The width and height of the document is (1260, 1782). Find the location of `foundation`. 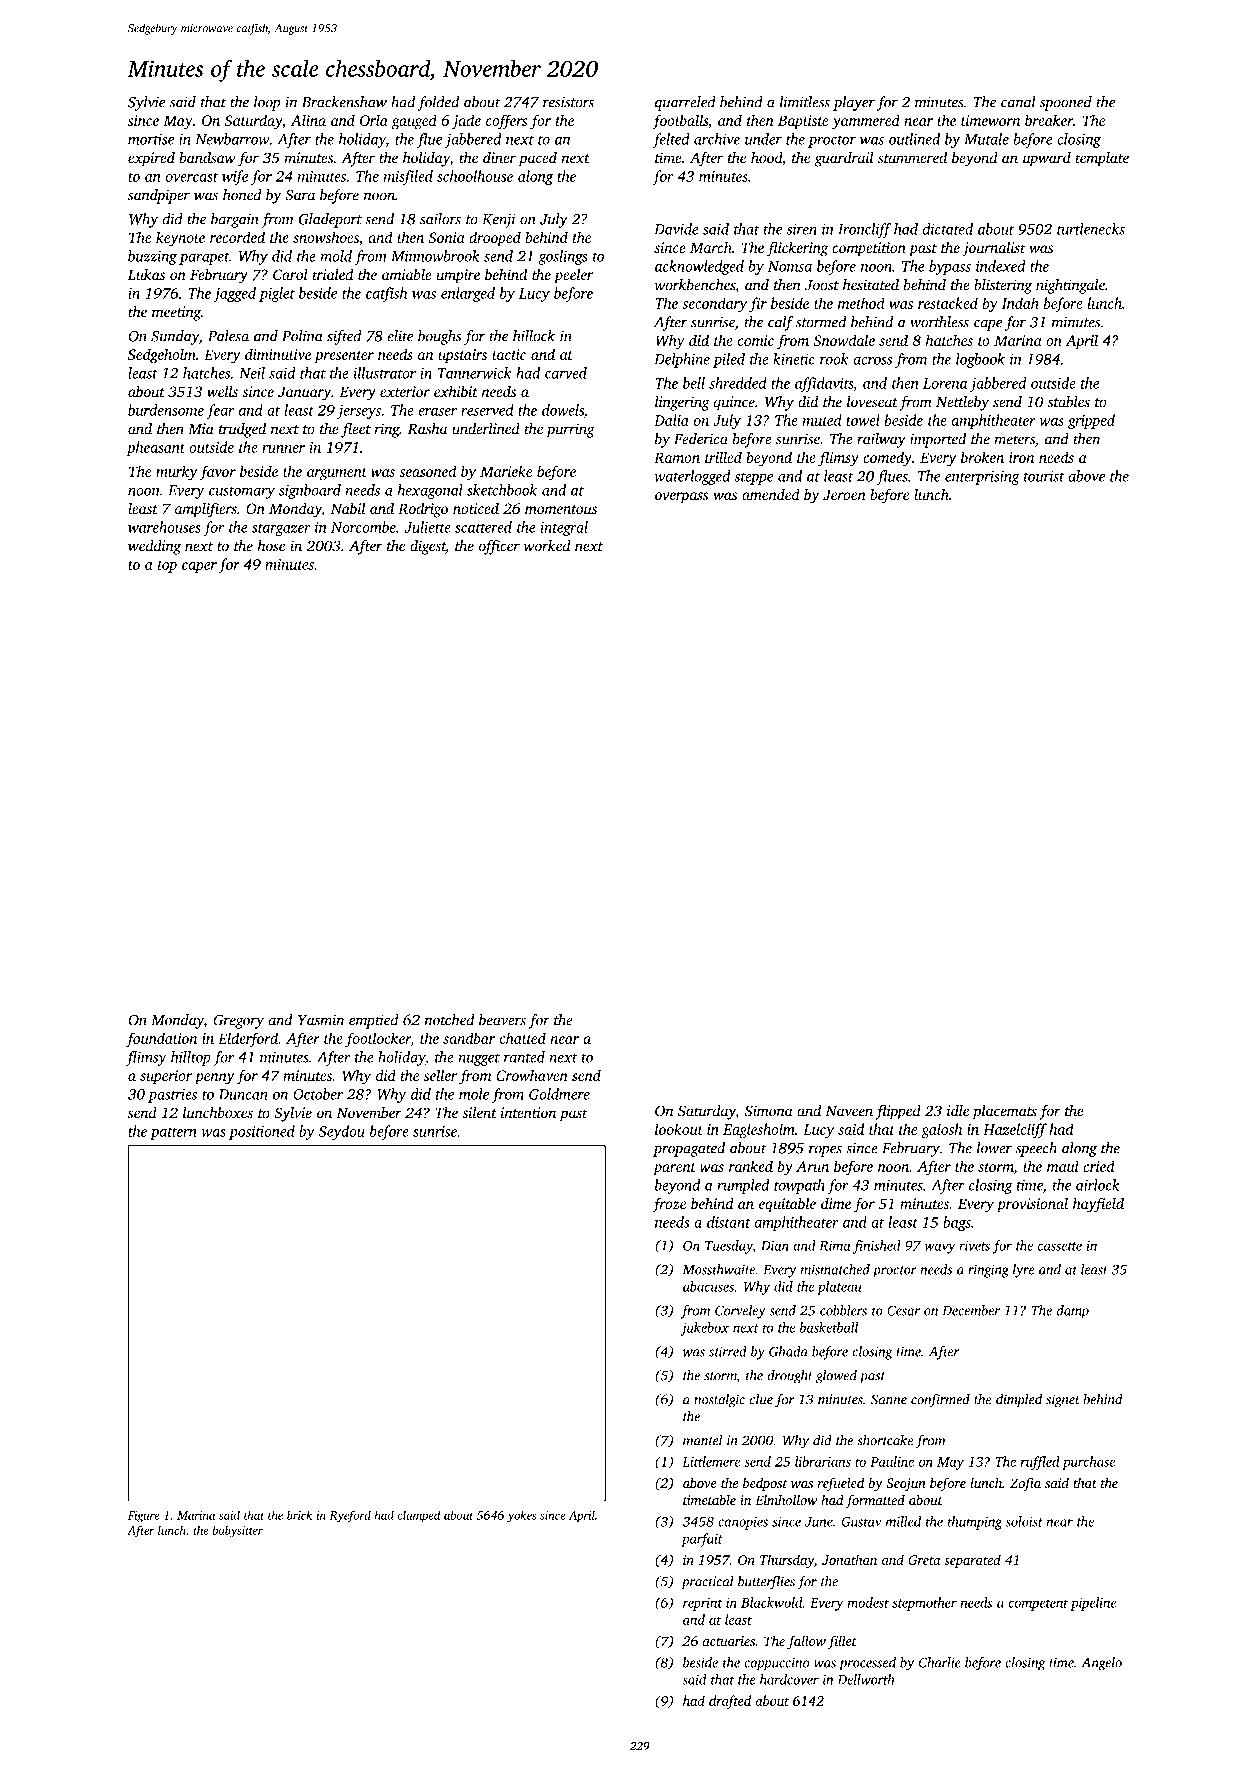

foundation is located at coordinates (161, 1039).
